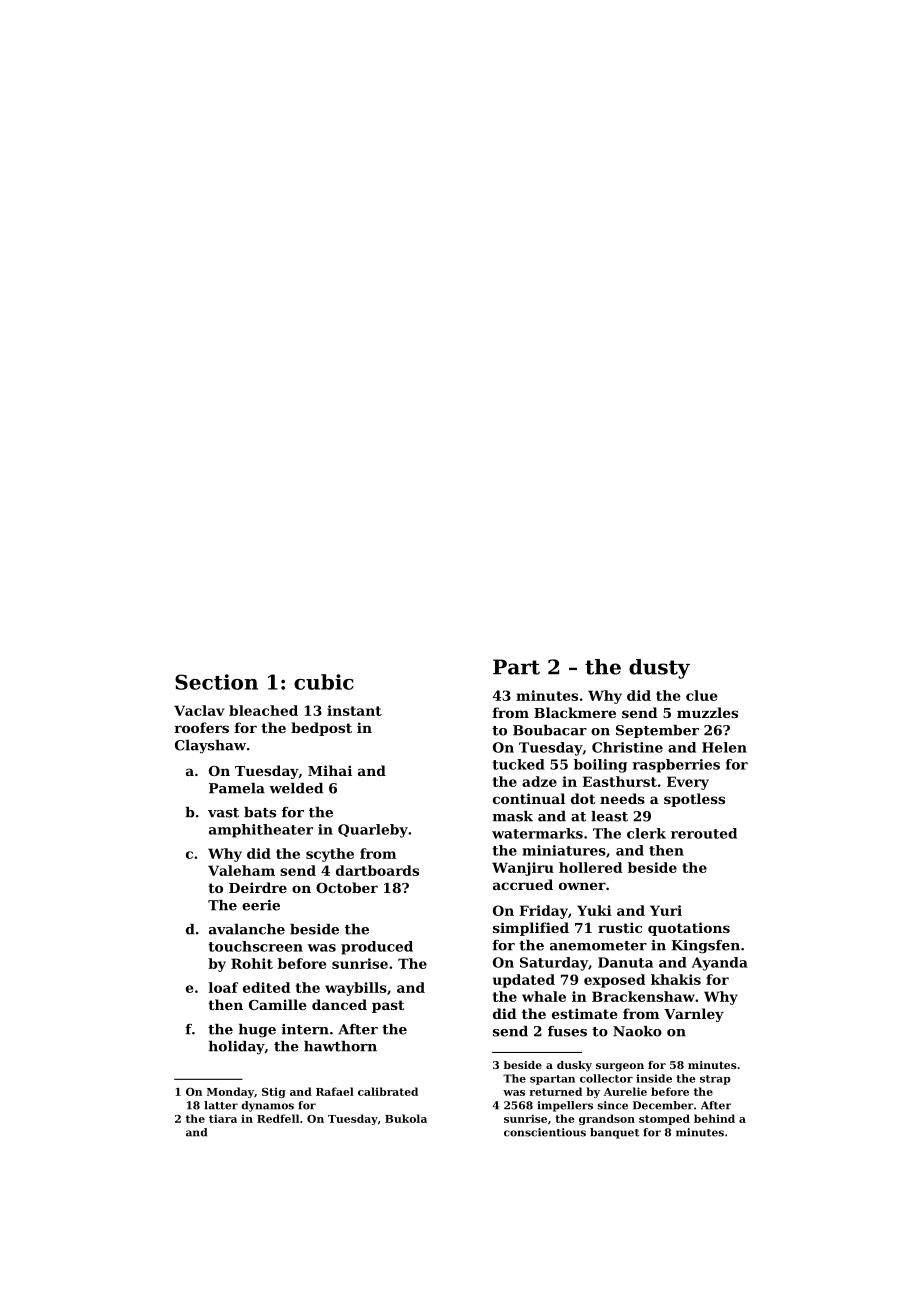  I want to click on cubic, so click(324, 682).
